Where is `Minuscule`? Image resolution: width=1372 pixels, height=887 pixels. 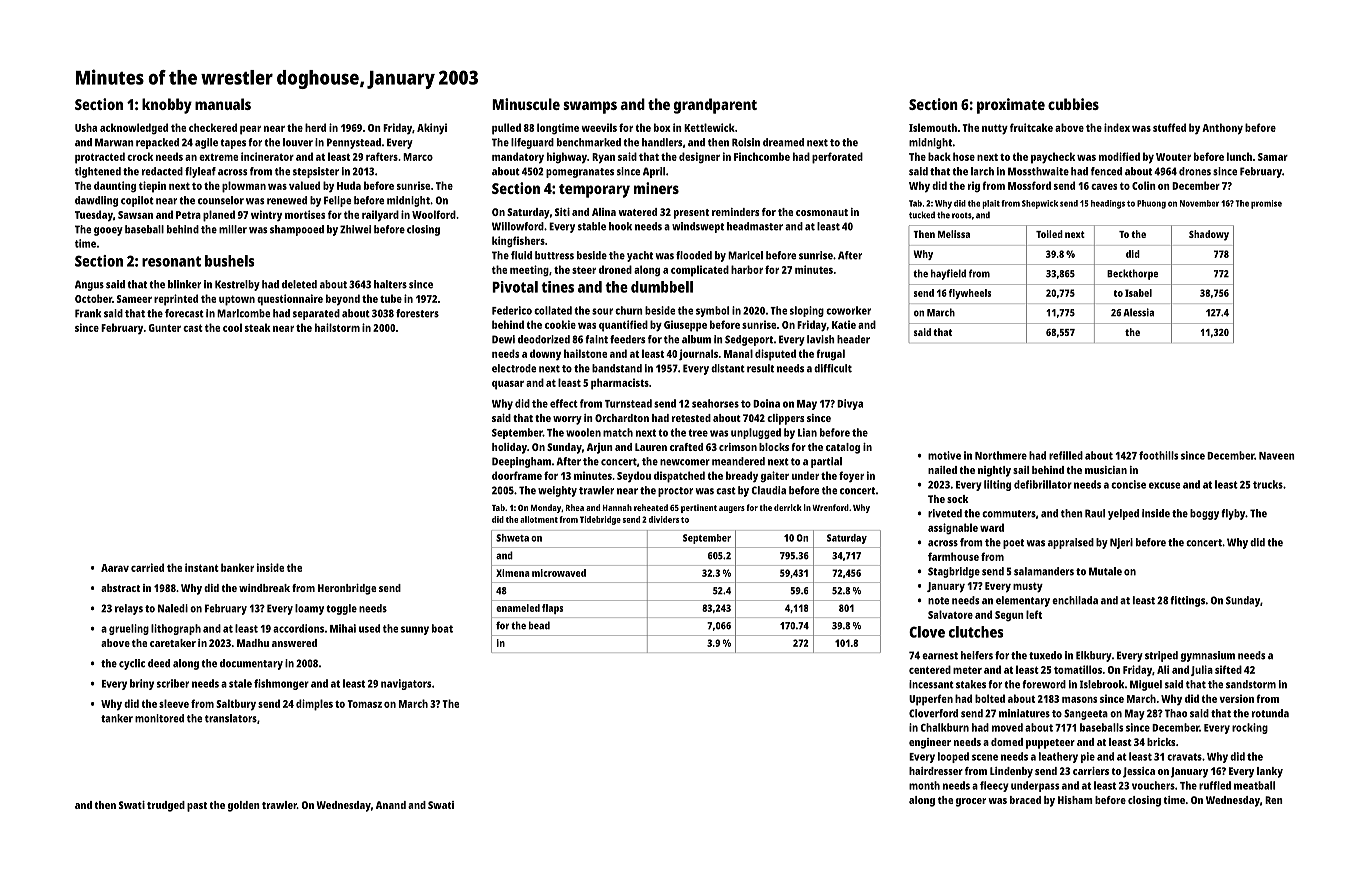 Minuscule is located at coordinates (526, 104).
